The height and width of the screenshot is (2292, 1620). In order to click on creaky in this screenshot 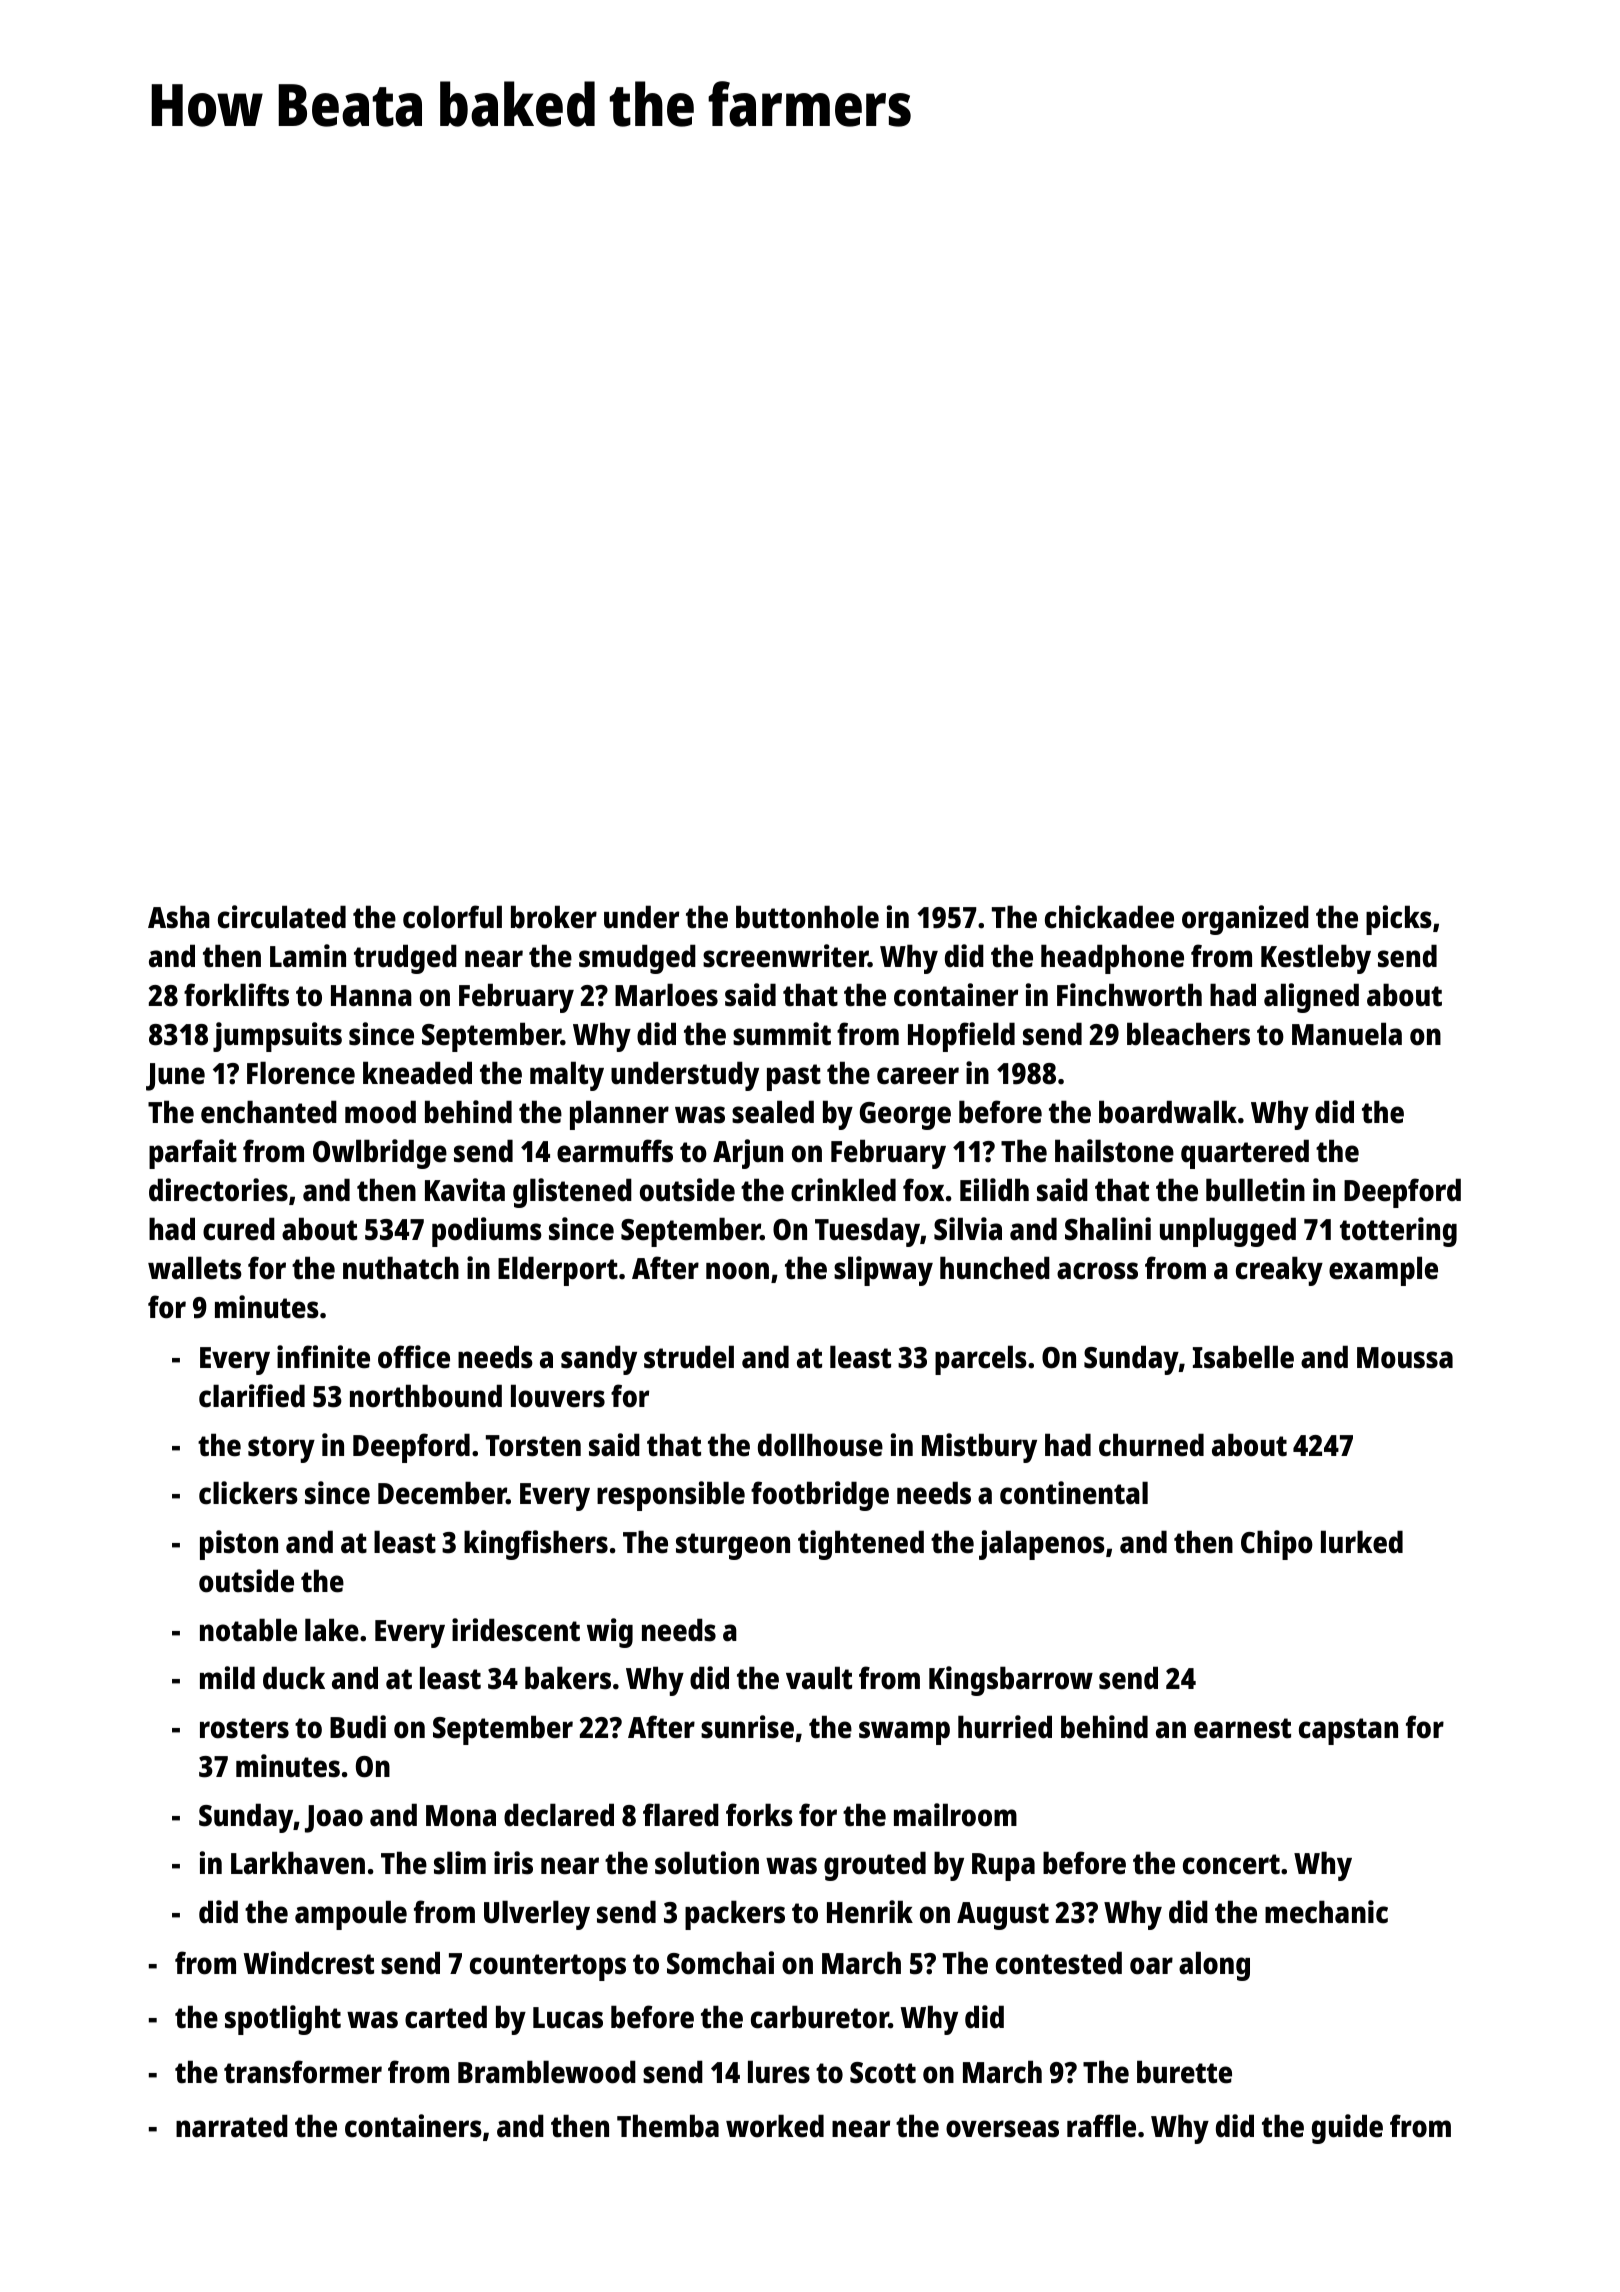, I will do `click(1279, 1271)`.
